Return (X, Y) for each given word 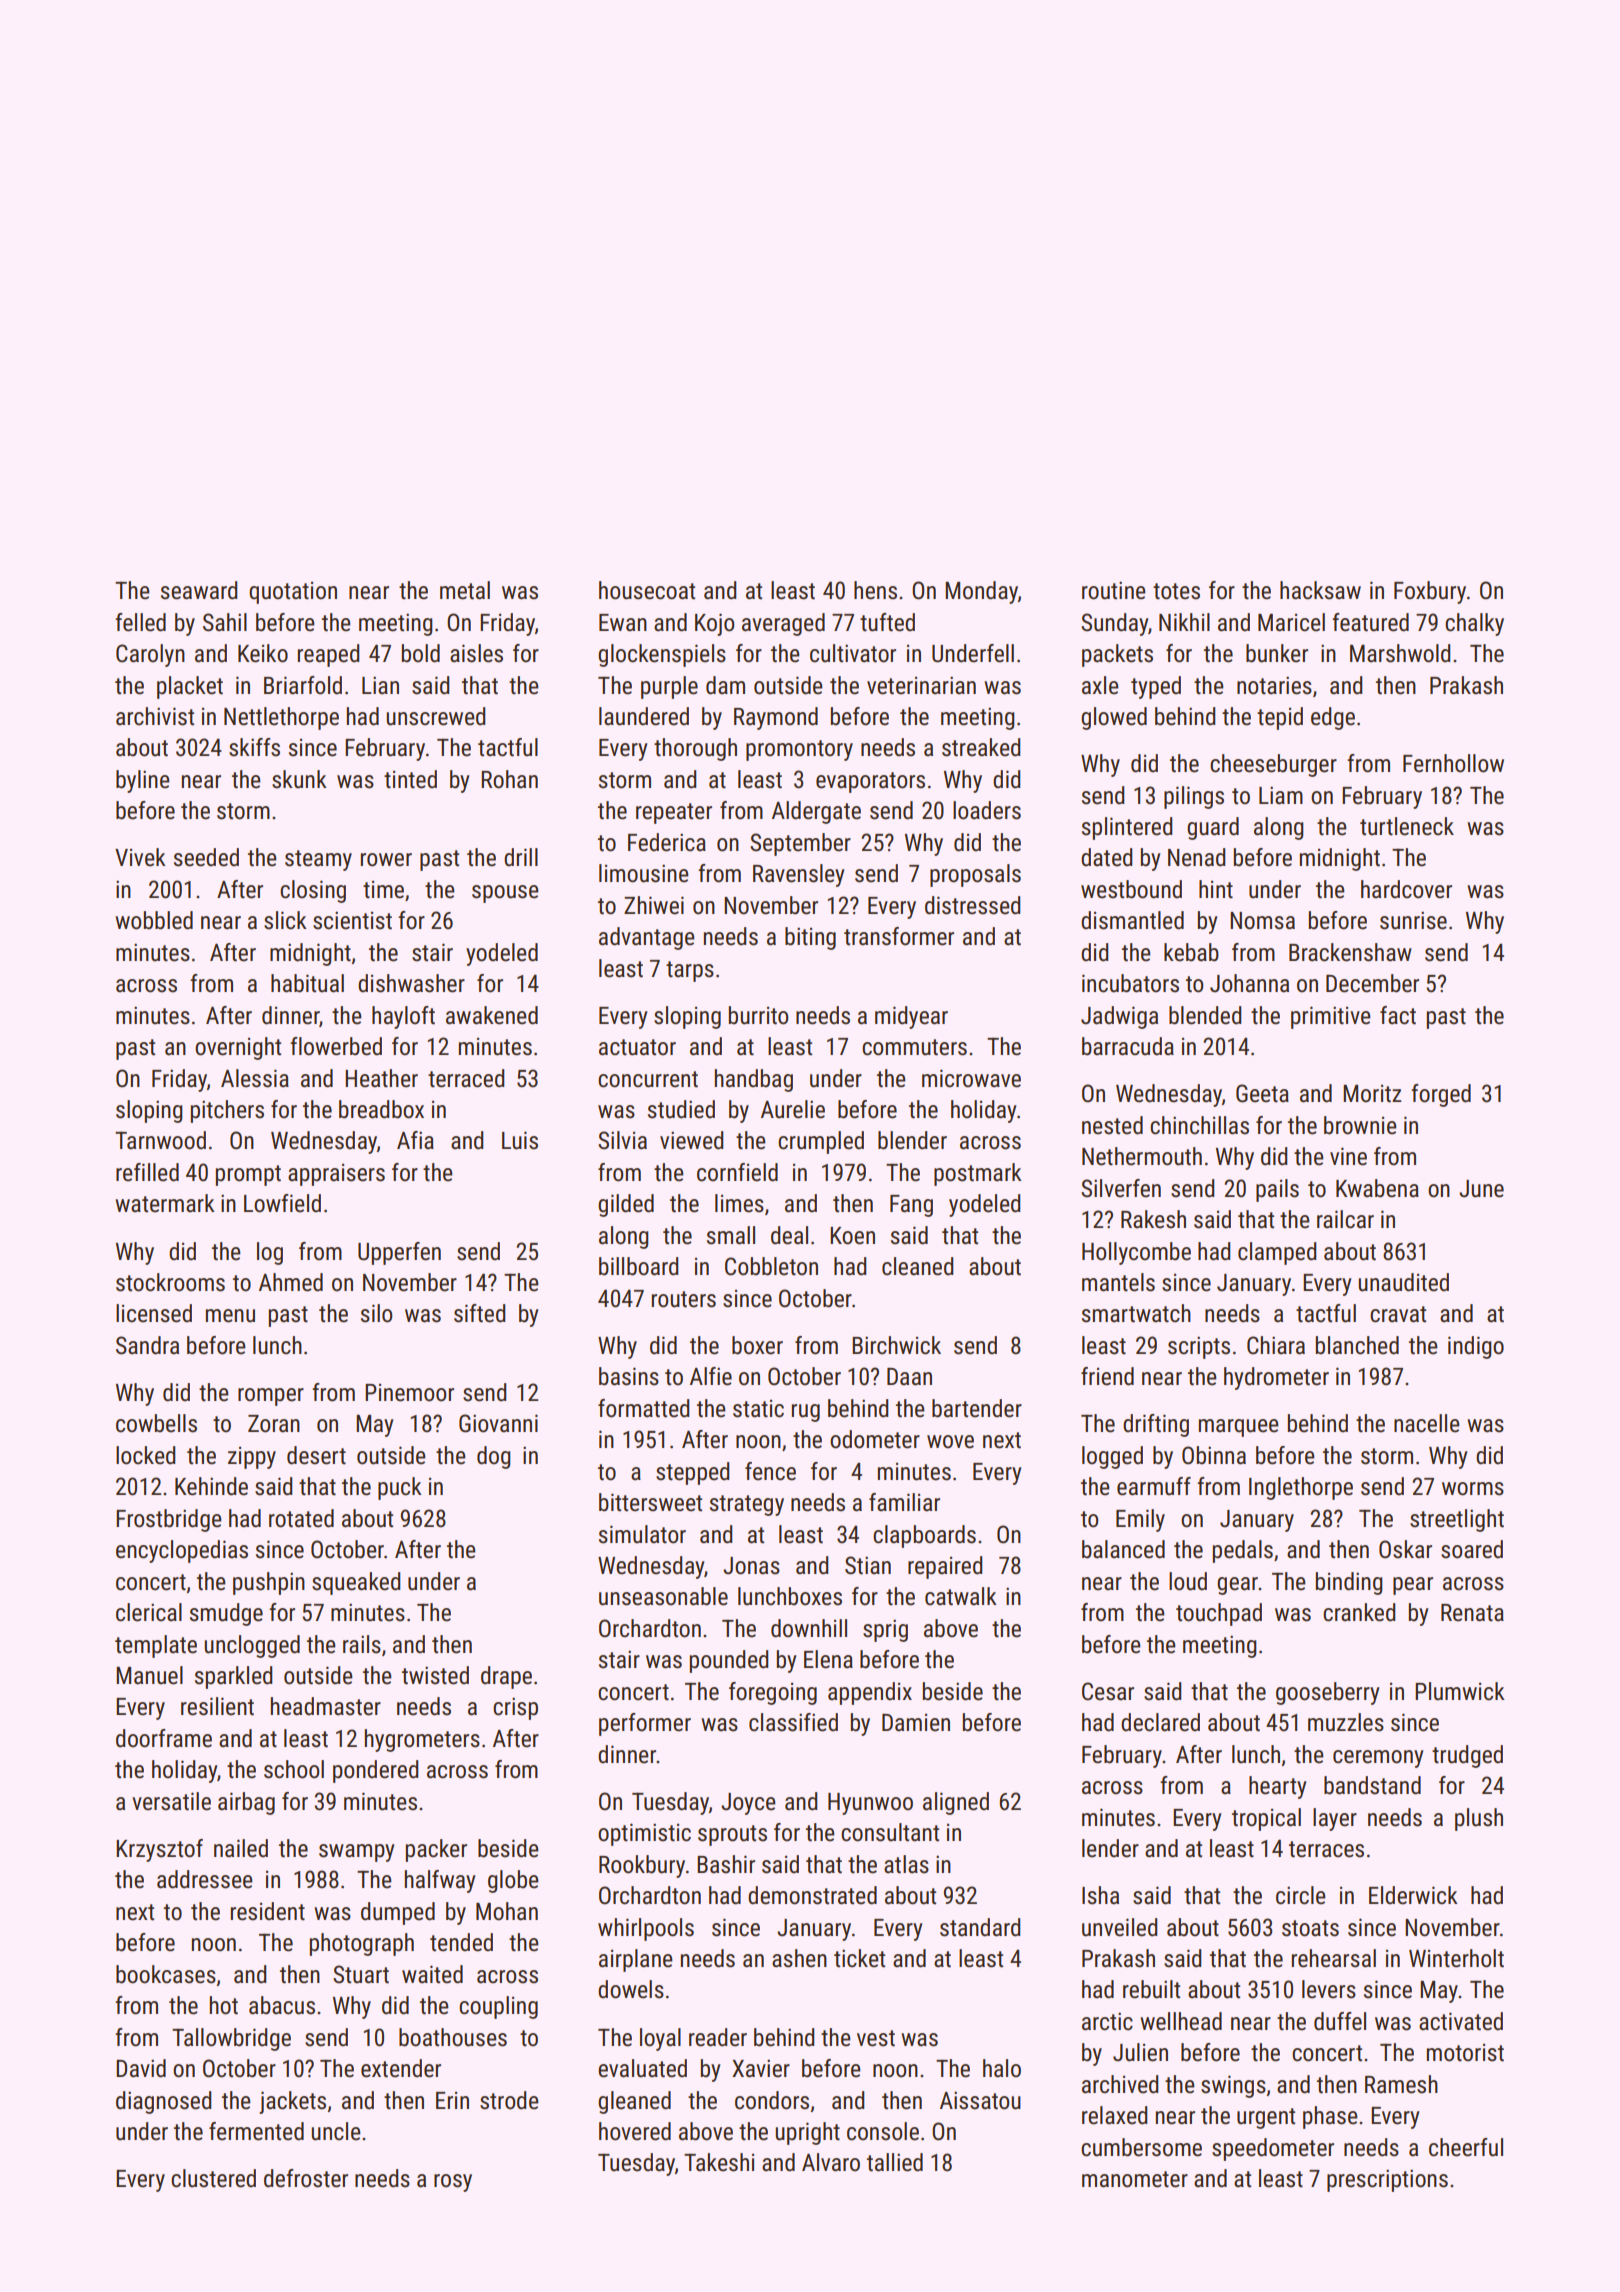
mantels (1118, 1282)
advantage (647, 938)
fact (1398, 1015)
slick (285, 920)
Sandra (147, 1345)
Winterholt (1456, 1958)
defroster (306, 2178)
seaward (199, 590)
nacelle (1427, 1423)
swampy (357, 1853)
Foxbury (1430, 592)
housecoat (647, 590)
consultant (890, 1832)
